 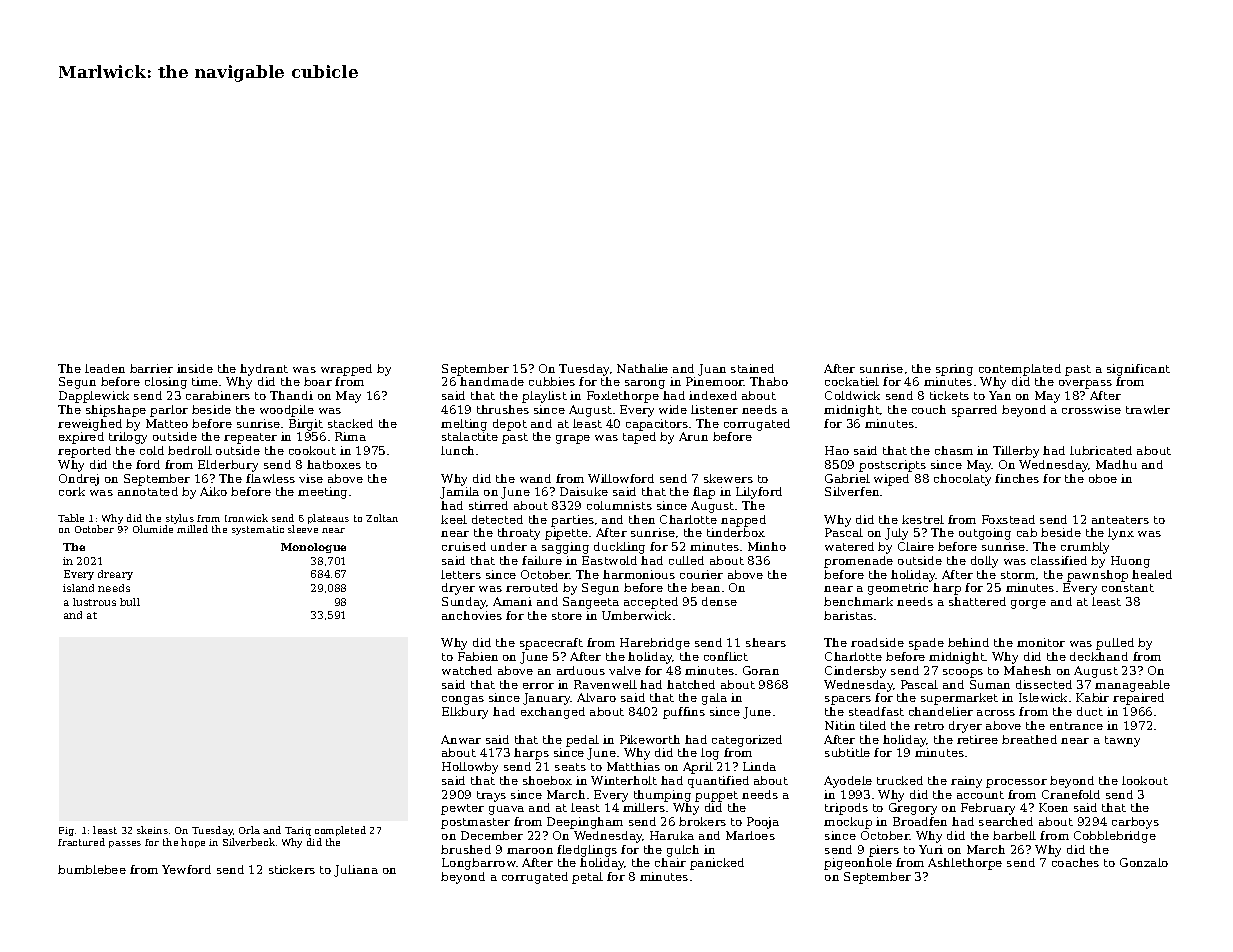 What do you see at coordinates (962, 480) in the screenshot?
I see `chocolaty` at bounding box center [962, 480].
